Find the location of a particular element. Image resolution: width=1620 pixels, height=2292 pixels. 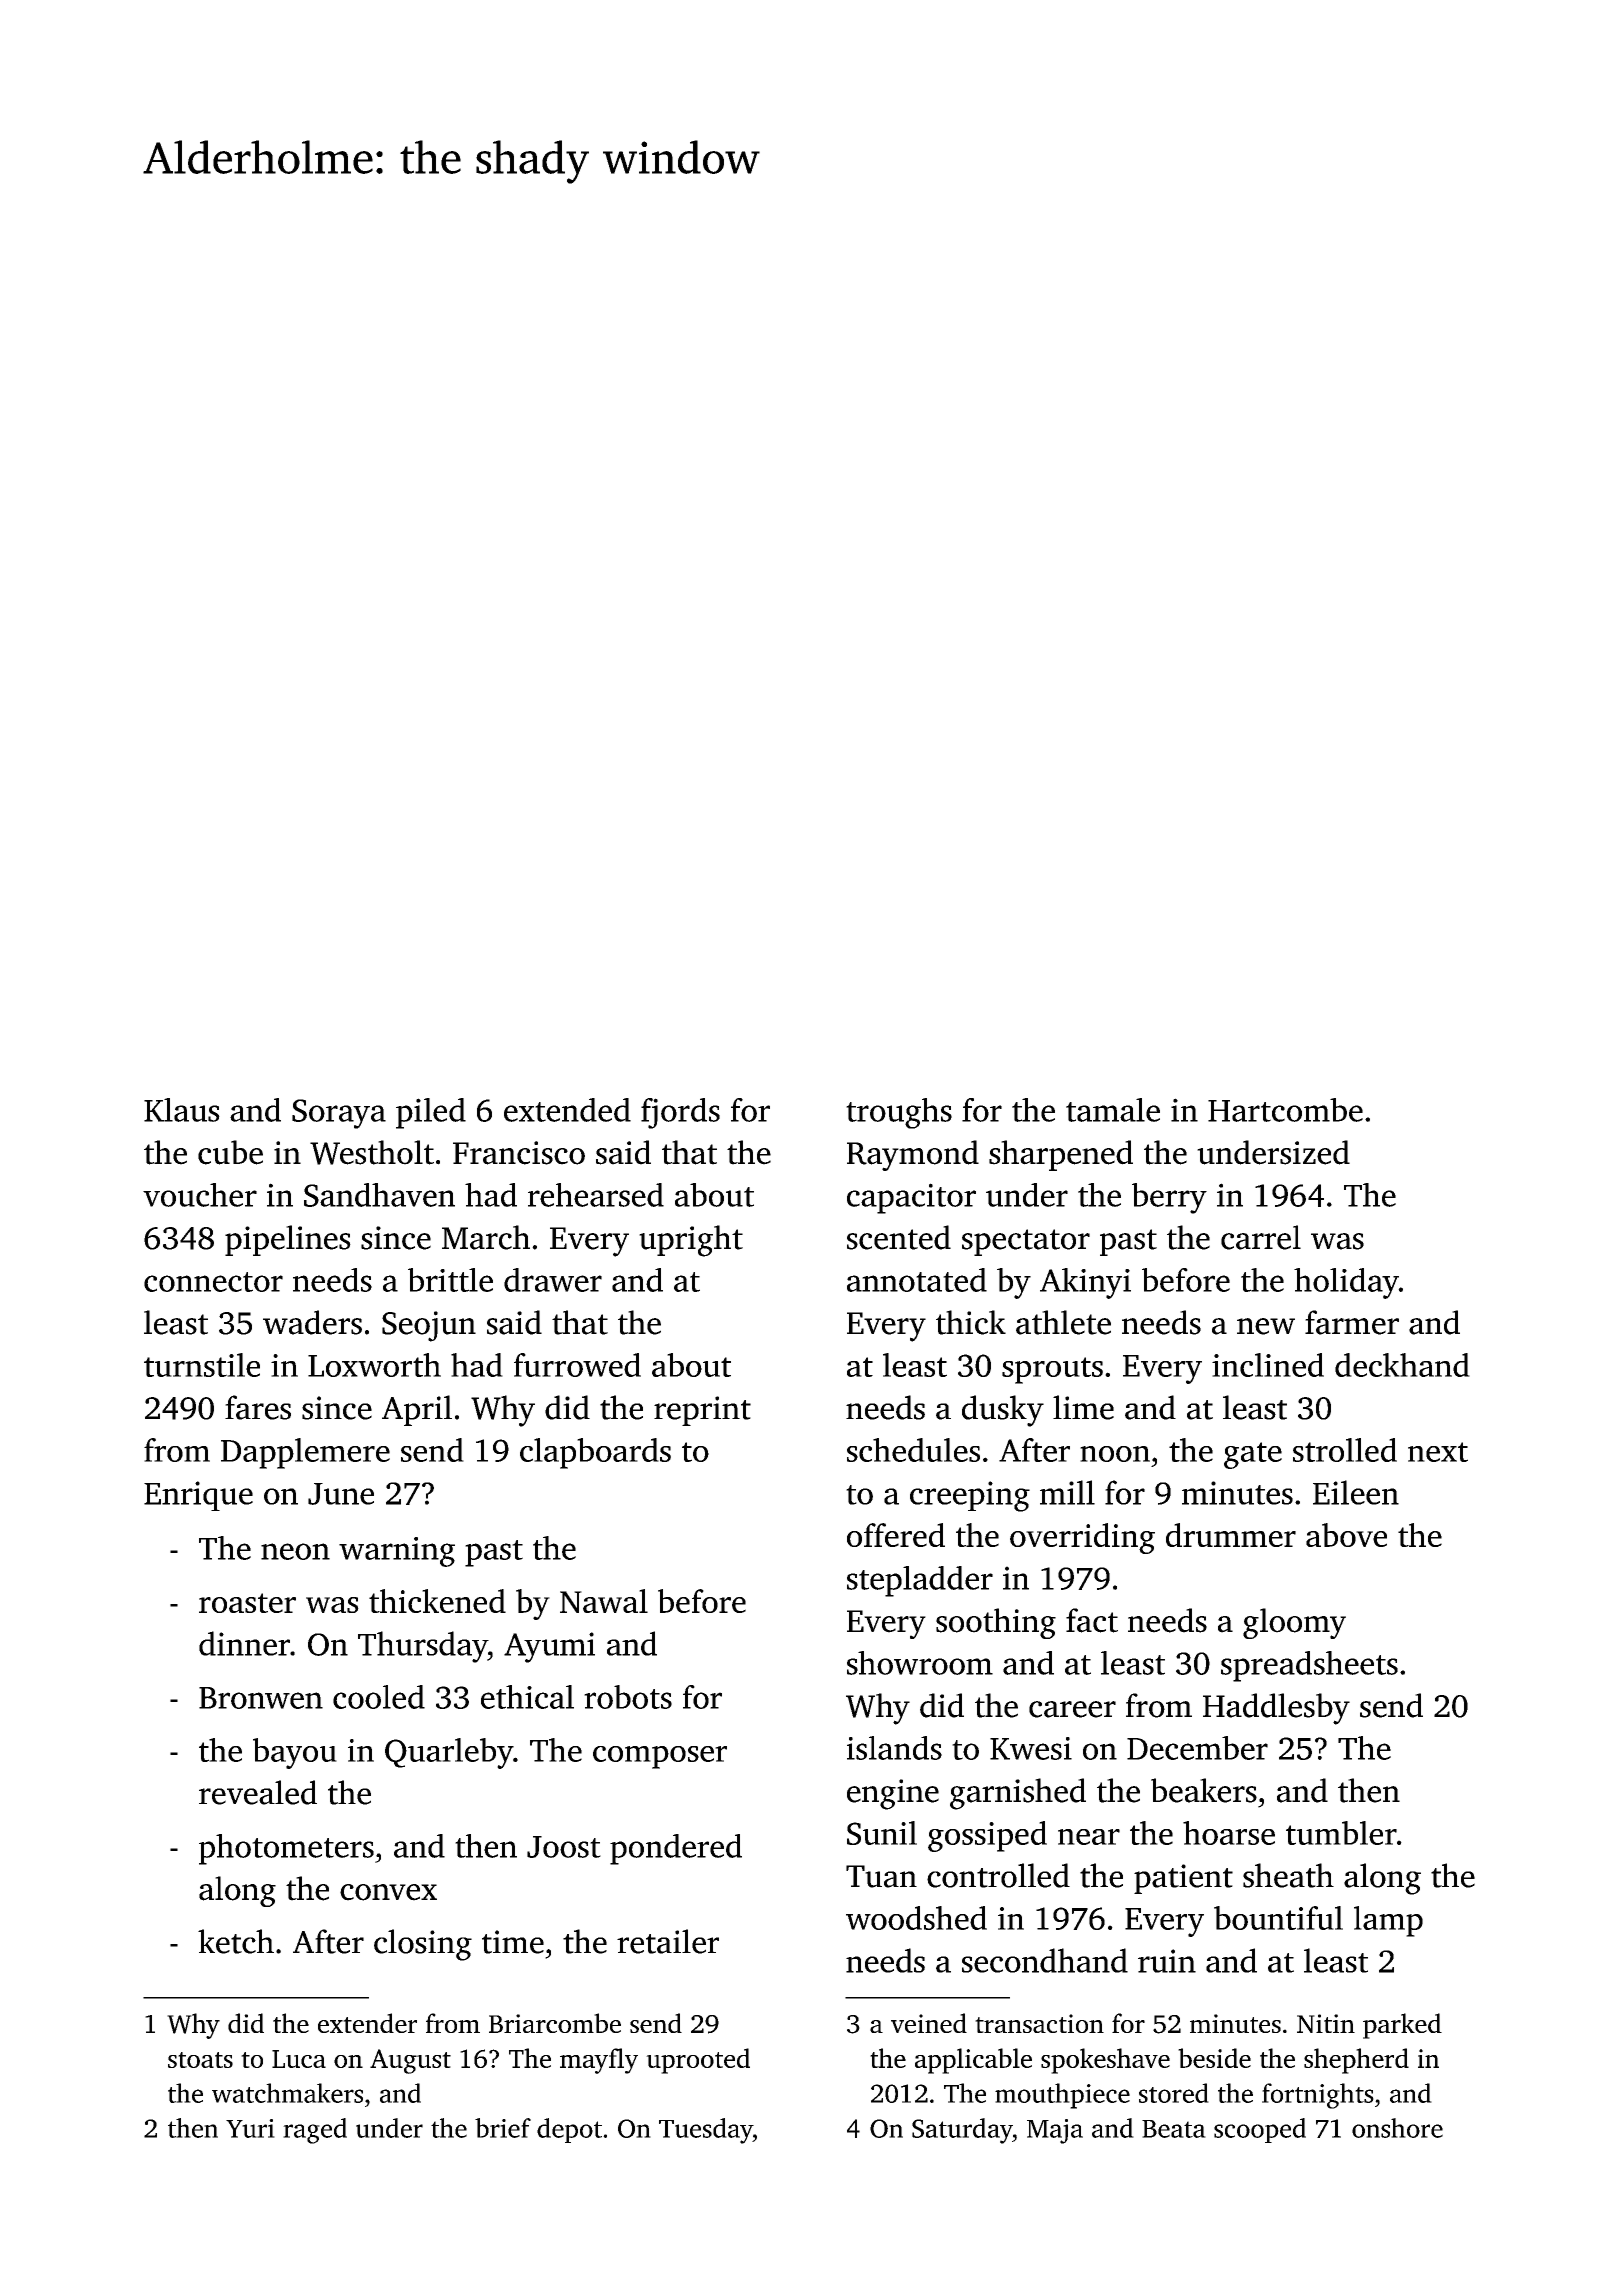

piled is located at coordinates (431, 1113).
